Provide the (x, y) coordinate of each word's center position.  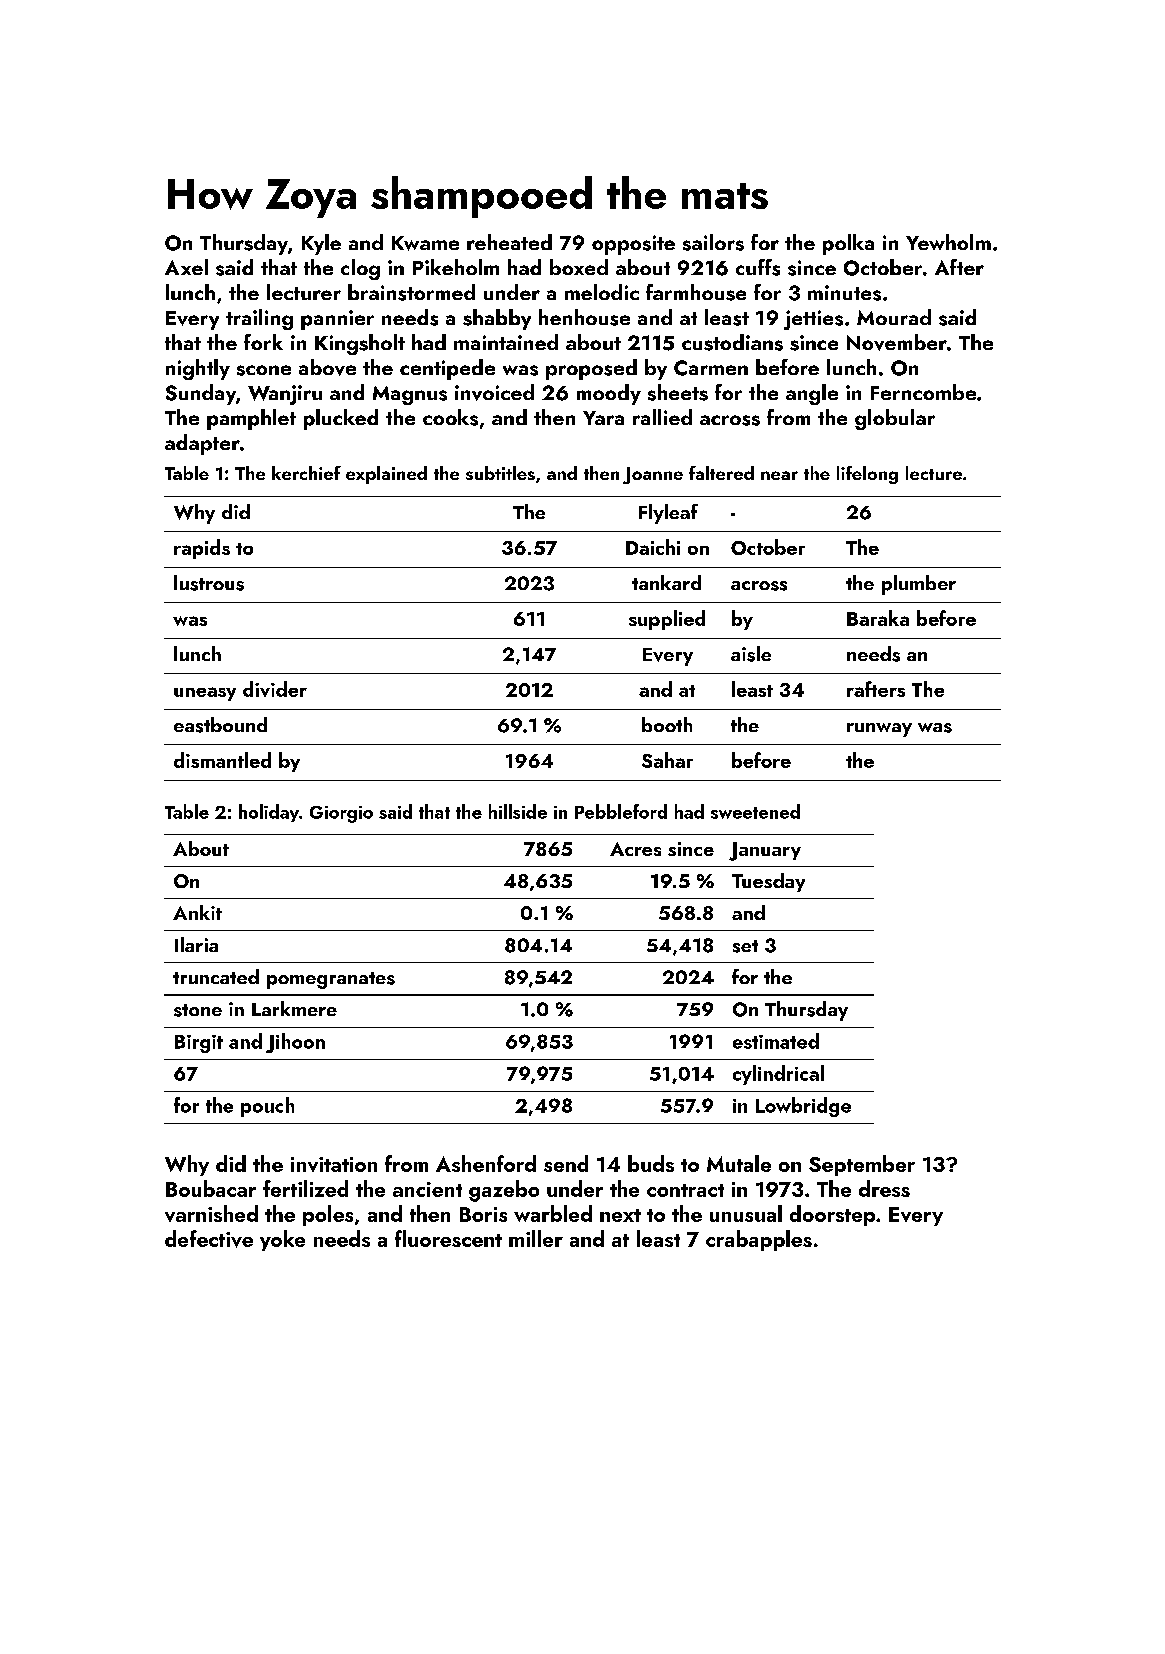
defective (209, 1239)
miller (536, 1238)
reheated (509, 242)
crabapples (759, 1240)
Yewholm (948, 242)
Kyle (321, 244)
